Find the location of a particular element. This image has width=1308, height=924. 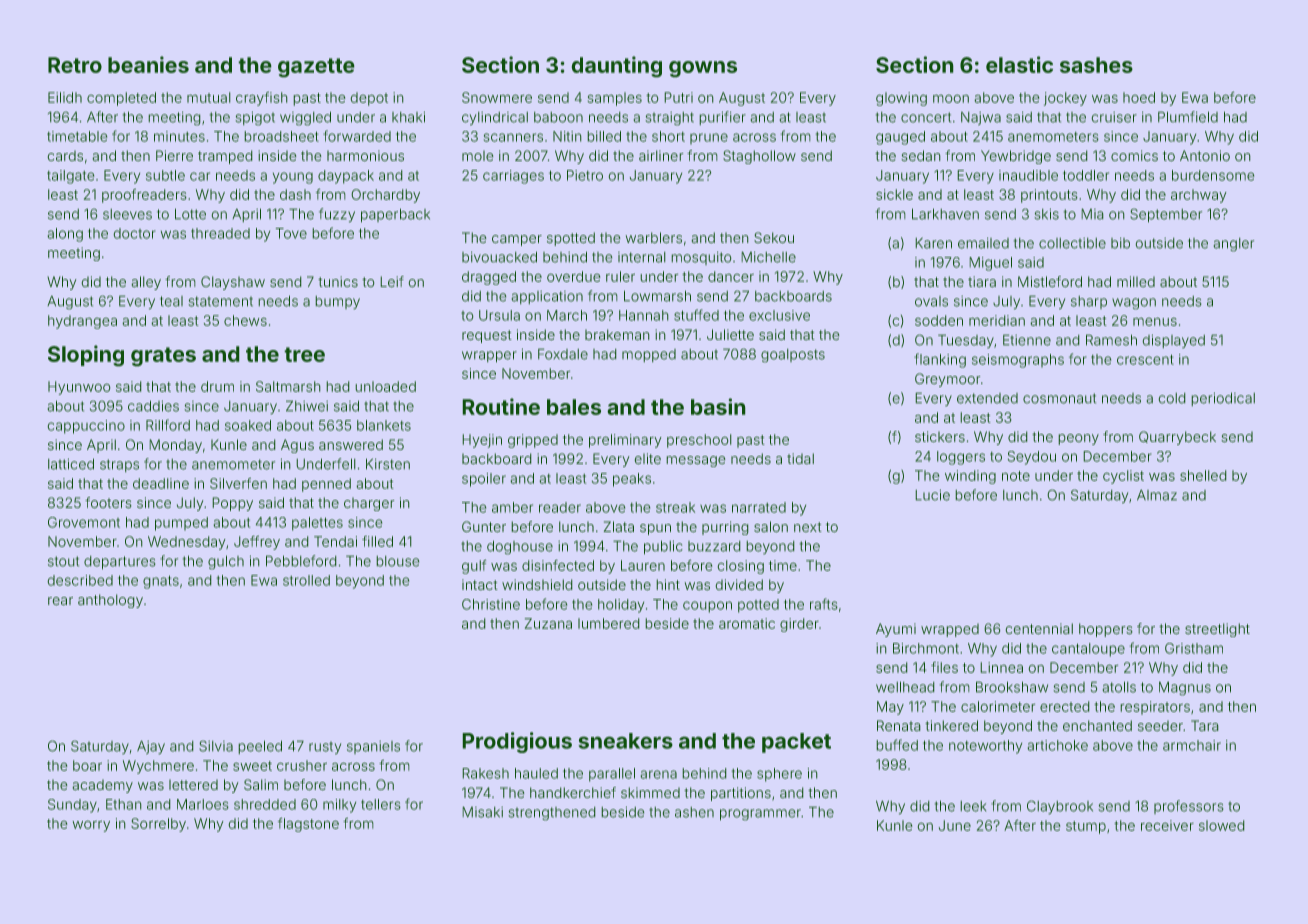

Pebbleford is located at coordinates (301, 561).
